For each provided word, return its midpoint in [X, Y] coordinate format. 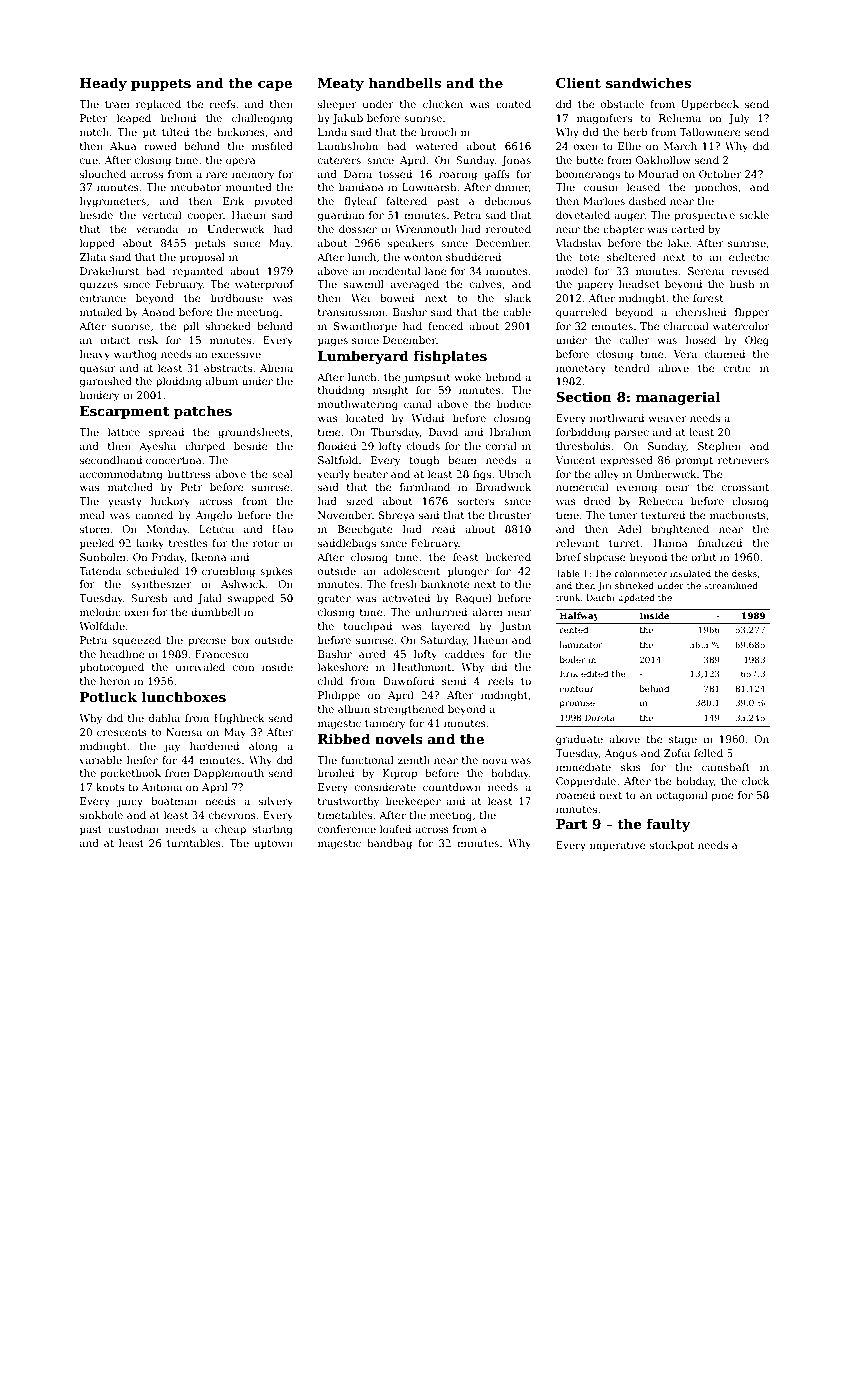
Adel [629, 529]
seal [282, 474]
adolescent [412, 571]
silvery [276, 802]
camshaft [726, 767]
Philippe [339, 696]
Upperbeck [710, 105]
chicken [443, 104]
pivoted [273, 202]
